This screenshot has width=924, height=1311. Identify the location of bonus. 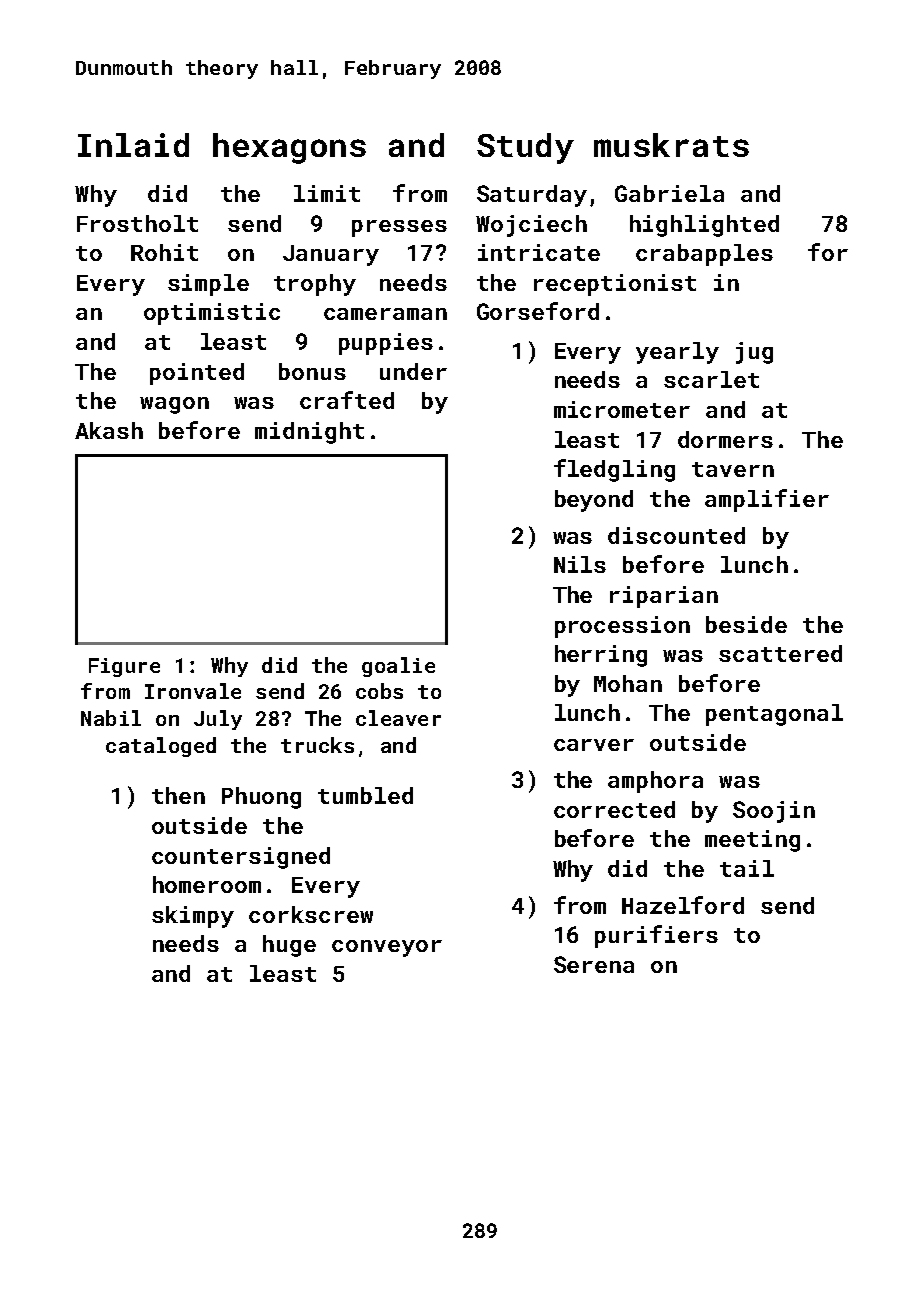
(312, 371).
